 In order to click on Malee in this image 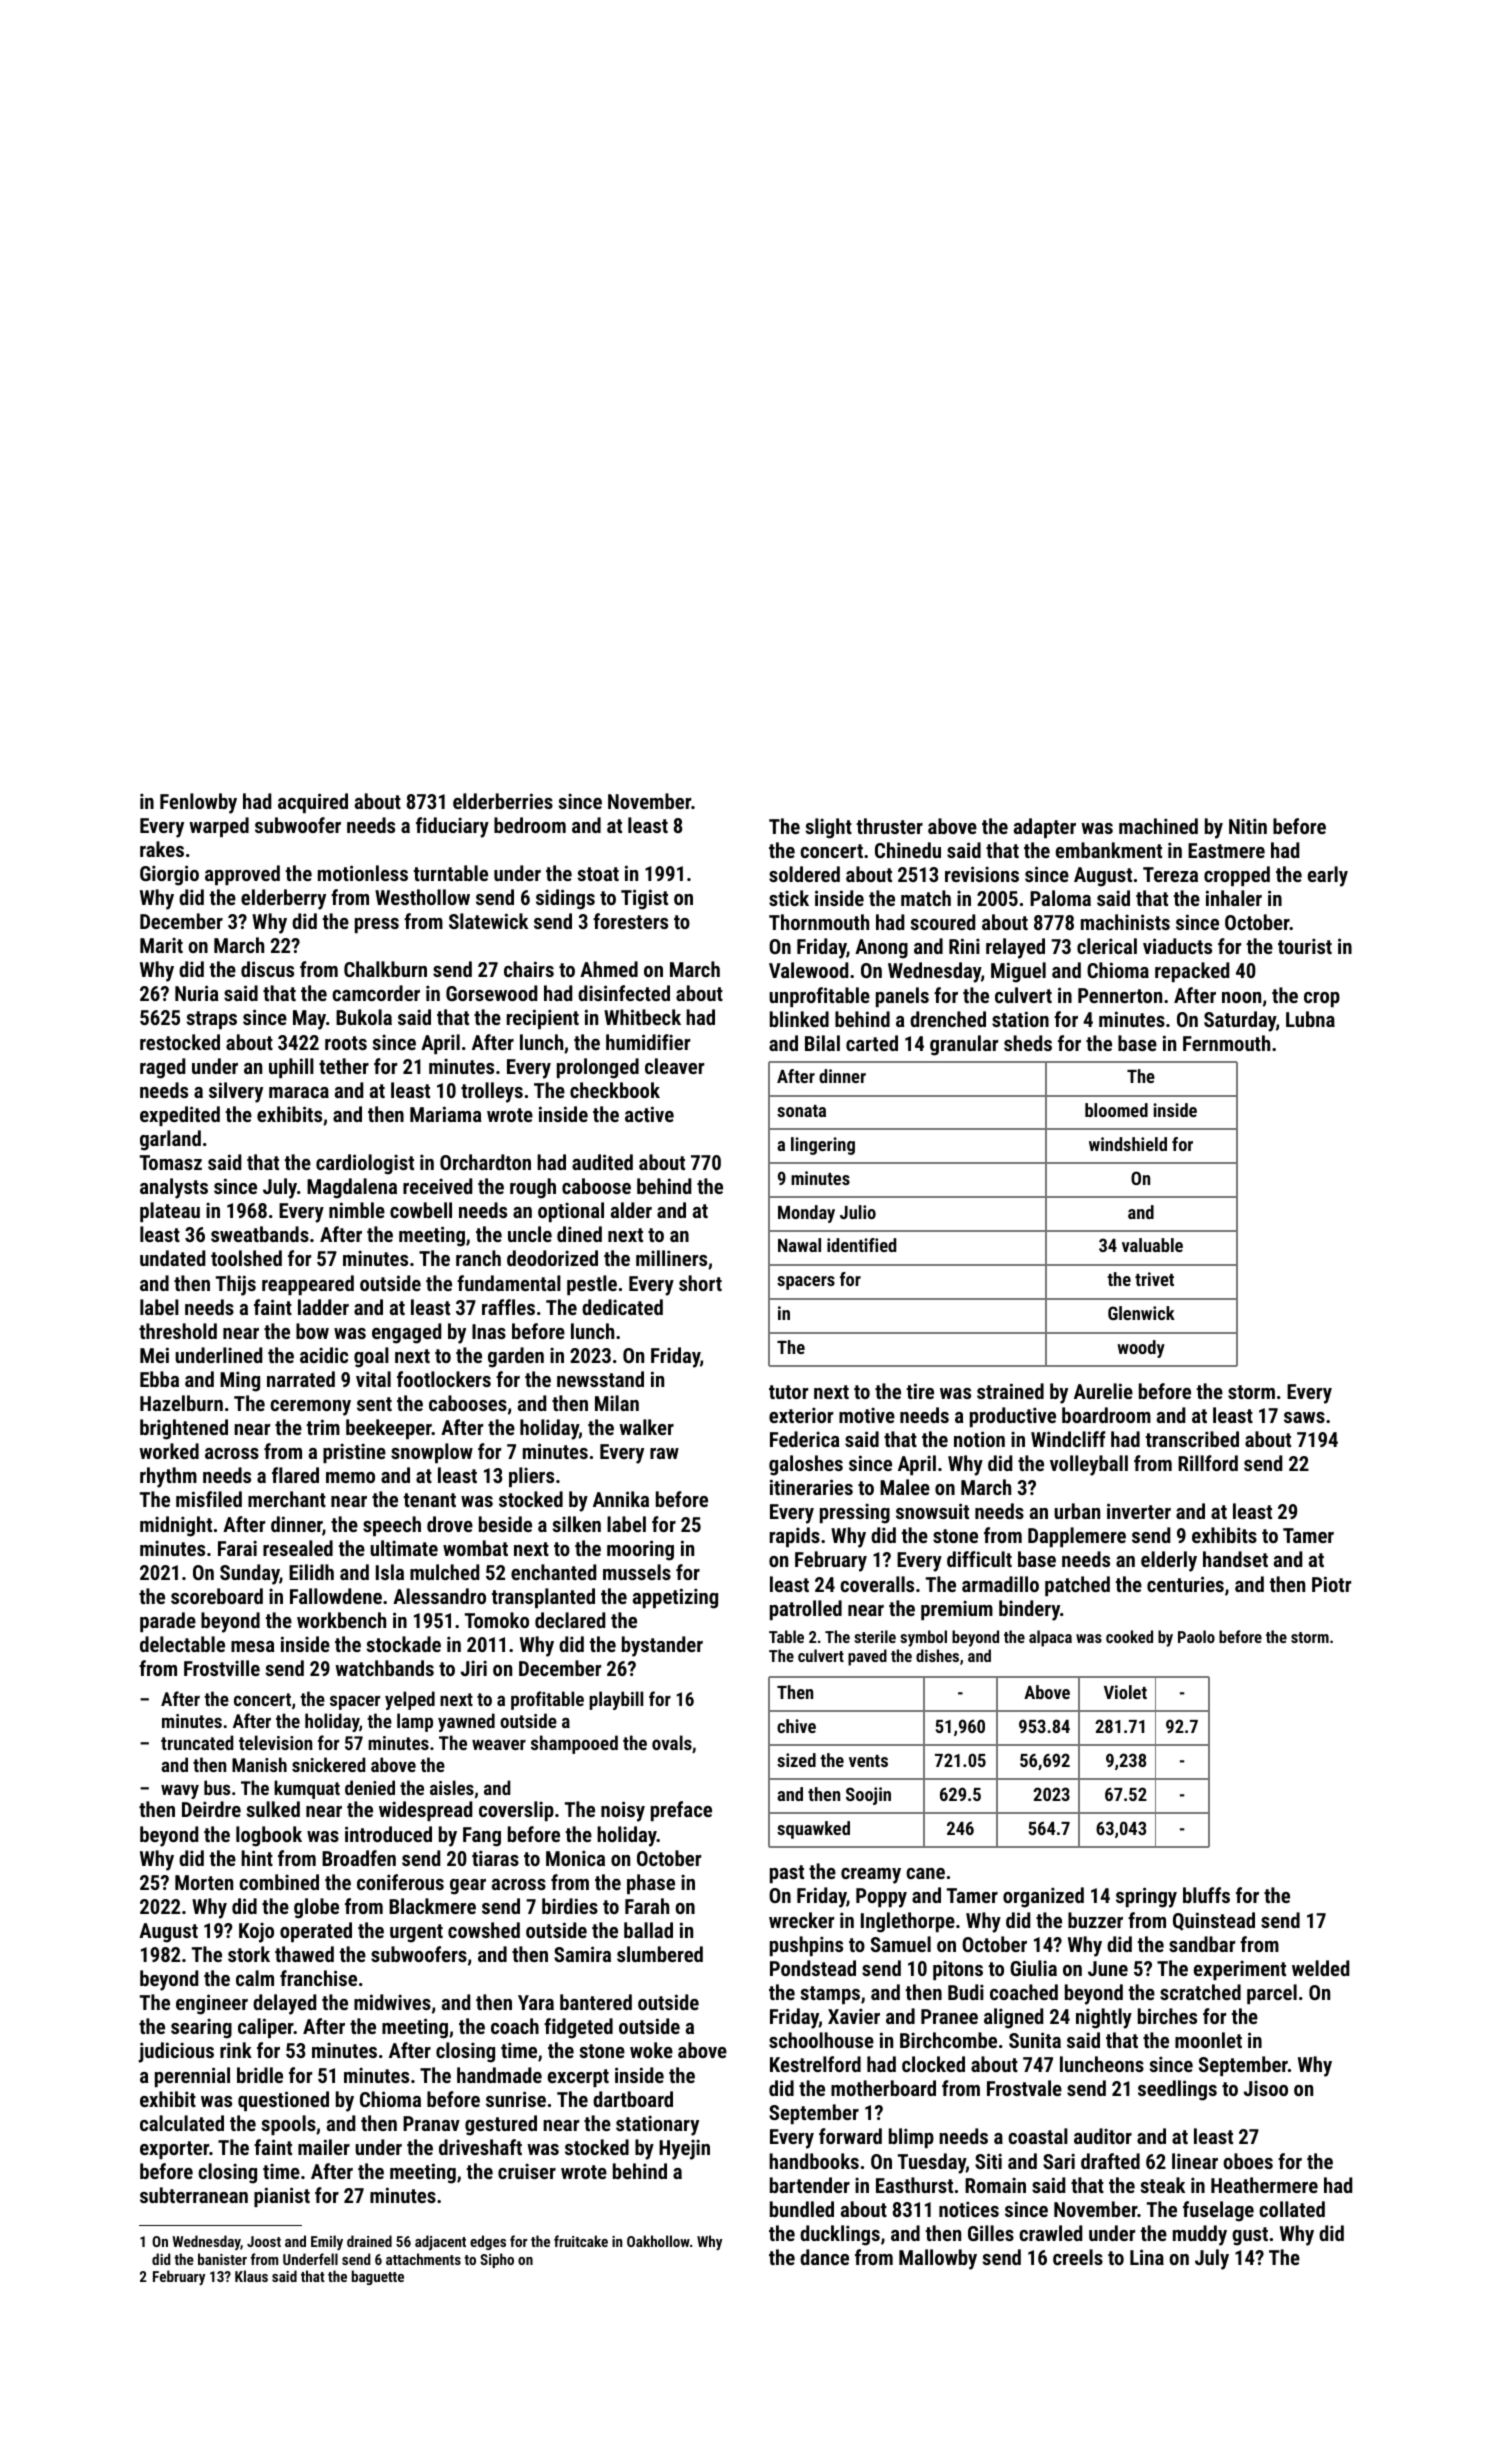, I will do `click(905, 1487)`.
